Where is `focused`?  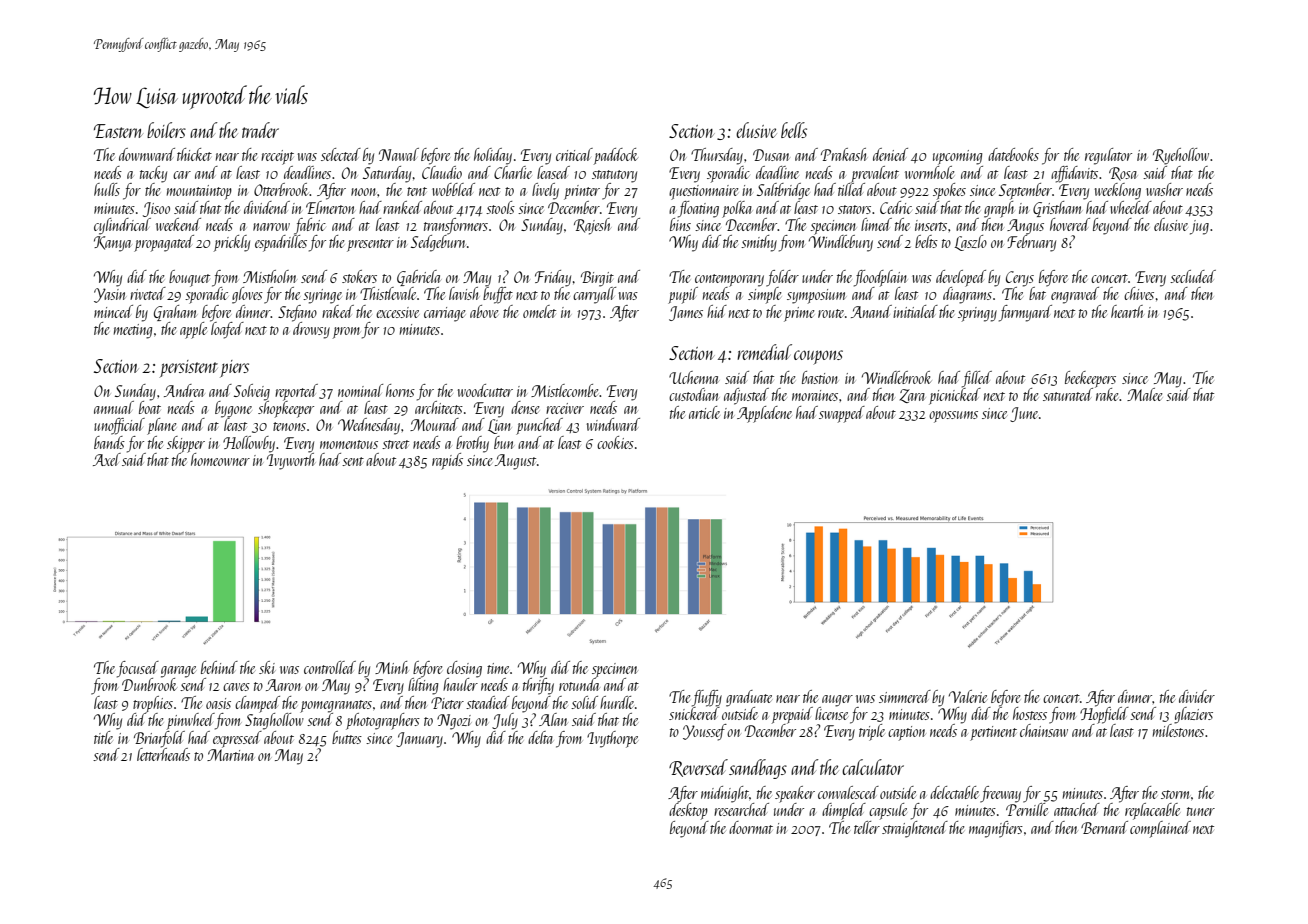
focused is located at coordinates (138, 669).
